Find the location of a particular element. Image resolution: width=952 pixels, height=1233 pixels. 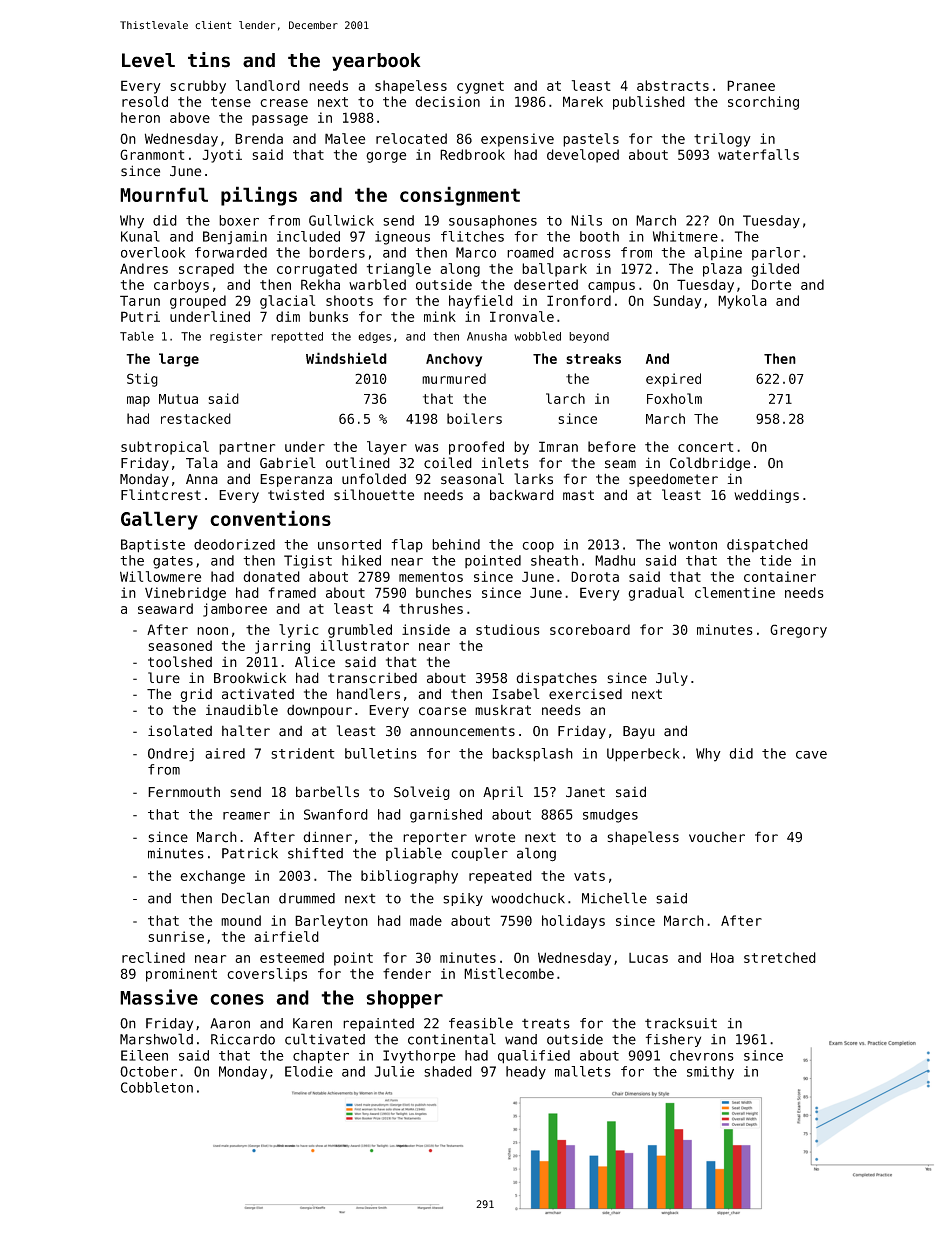

mementos is located at coordinates (431, 577).
